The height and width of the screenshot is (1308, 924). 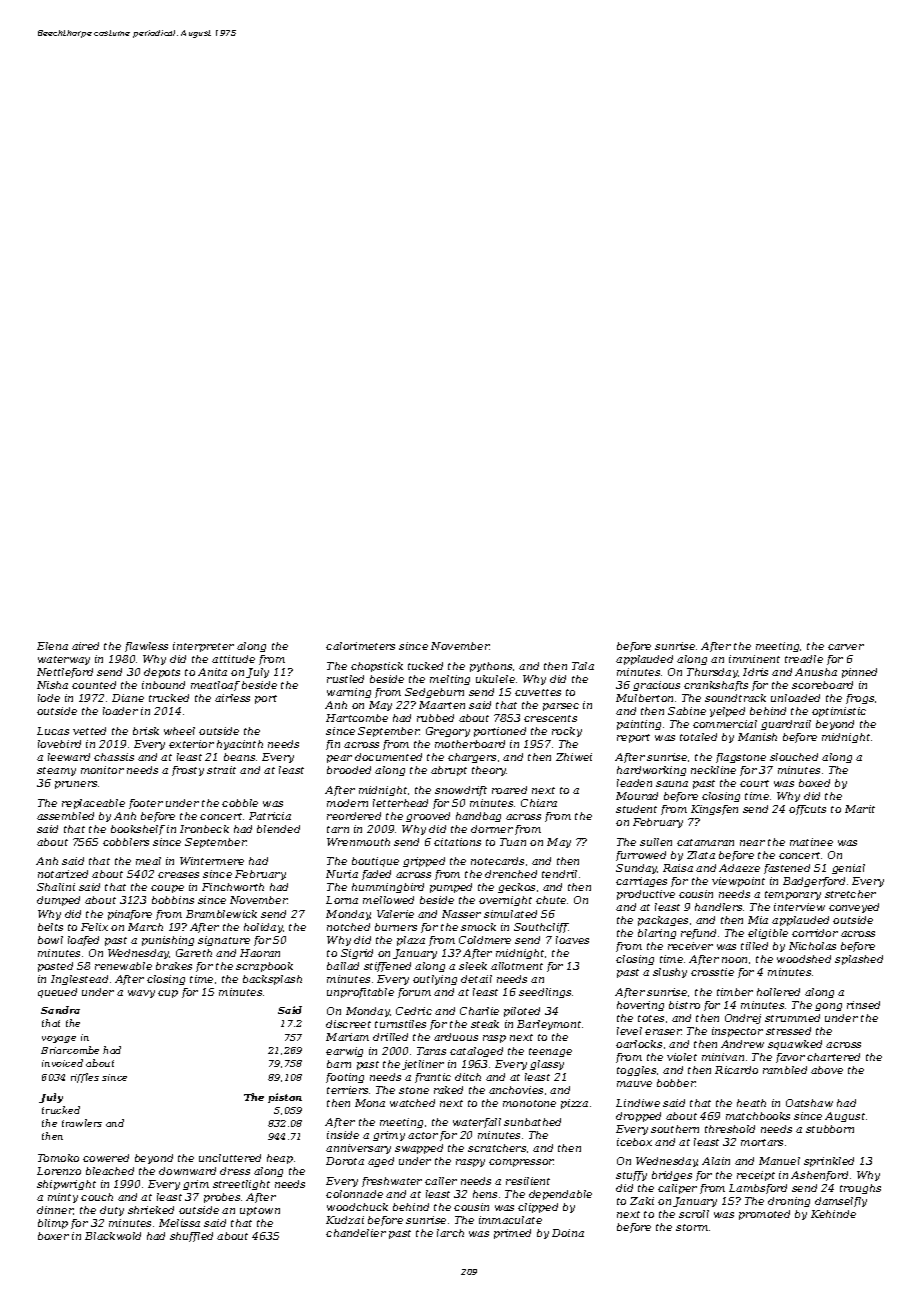 What do you see at coordinates (485, 940) in the screenshot?
I see `Coldmere` at bounding box center [485, 940].
